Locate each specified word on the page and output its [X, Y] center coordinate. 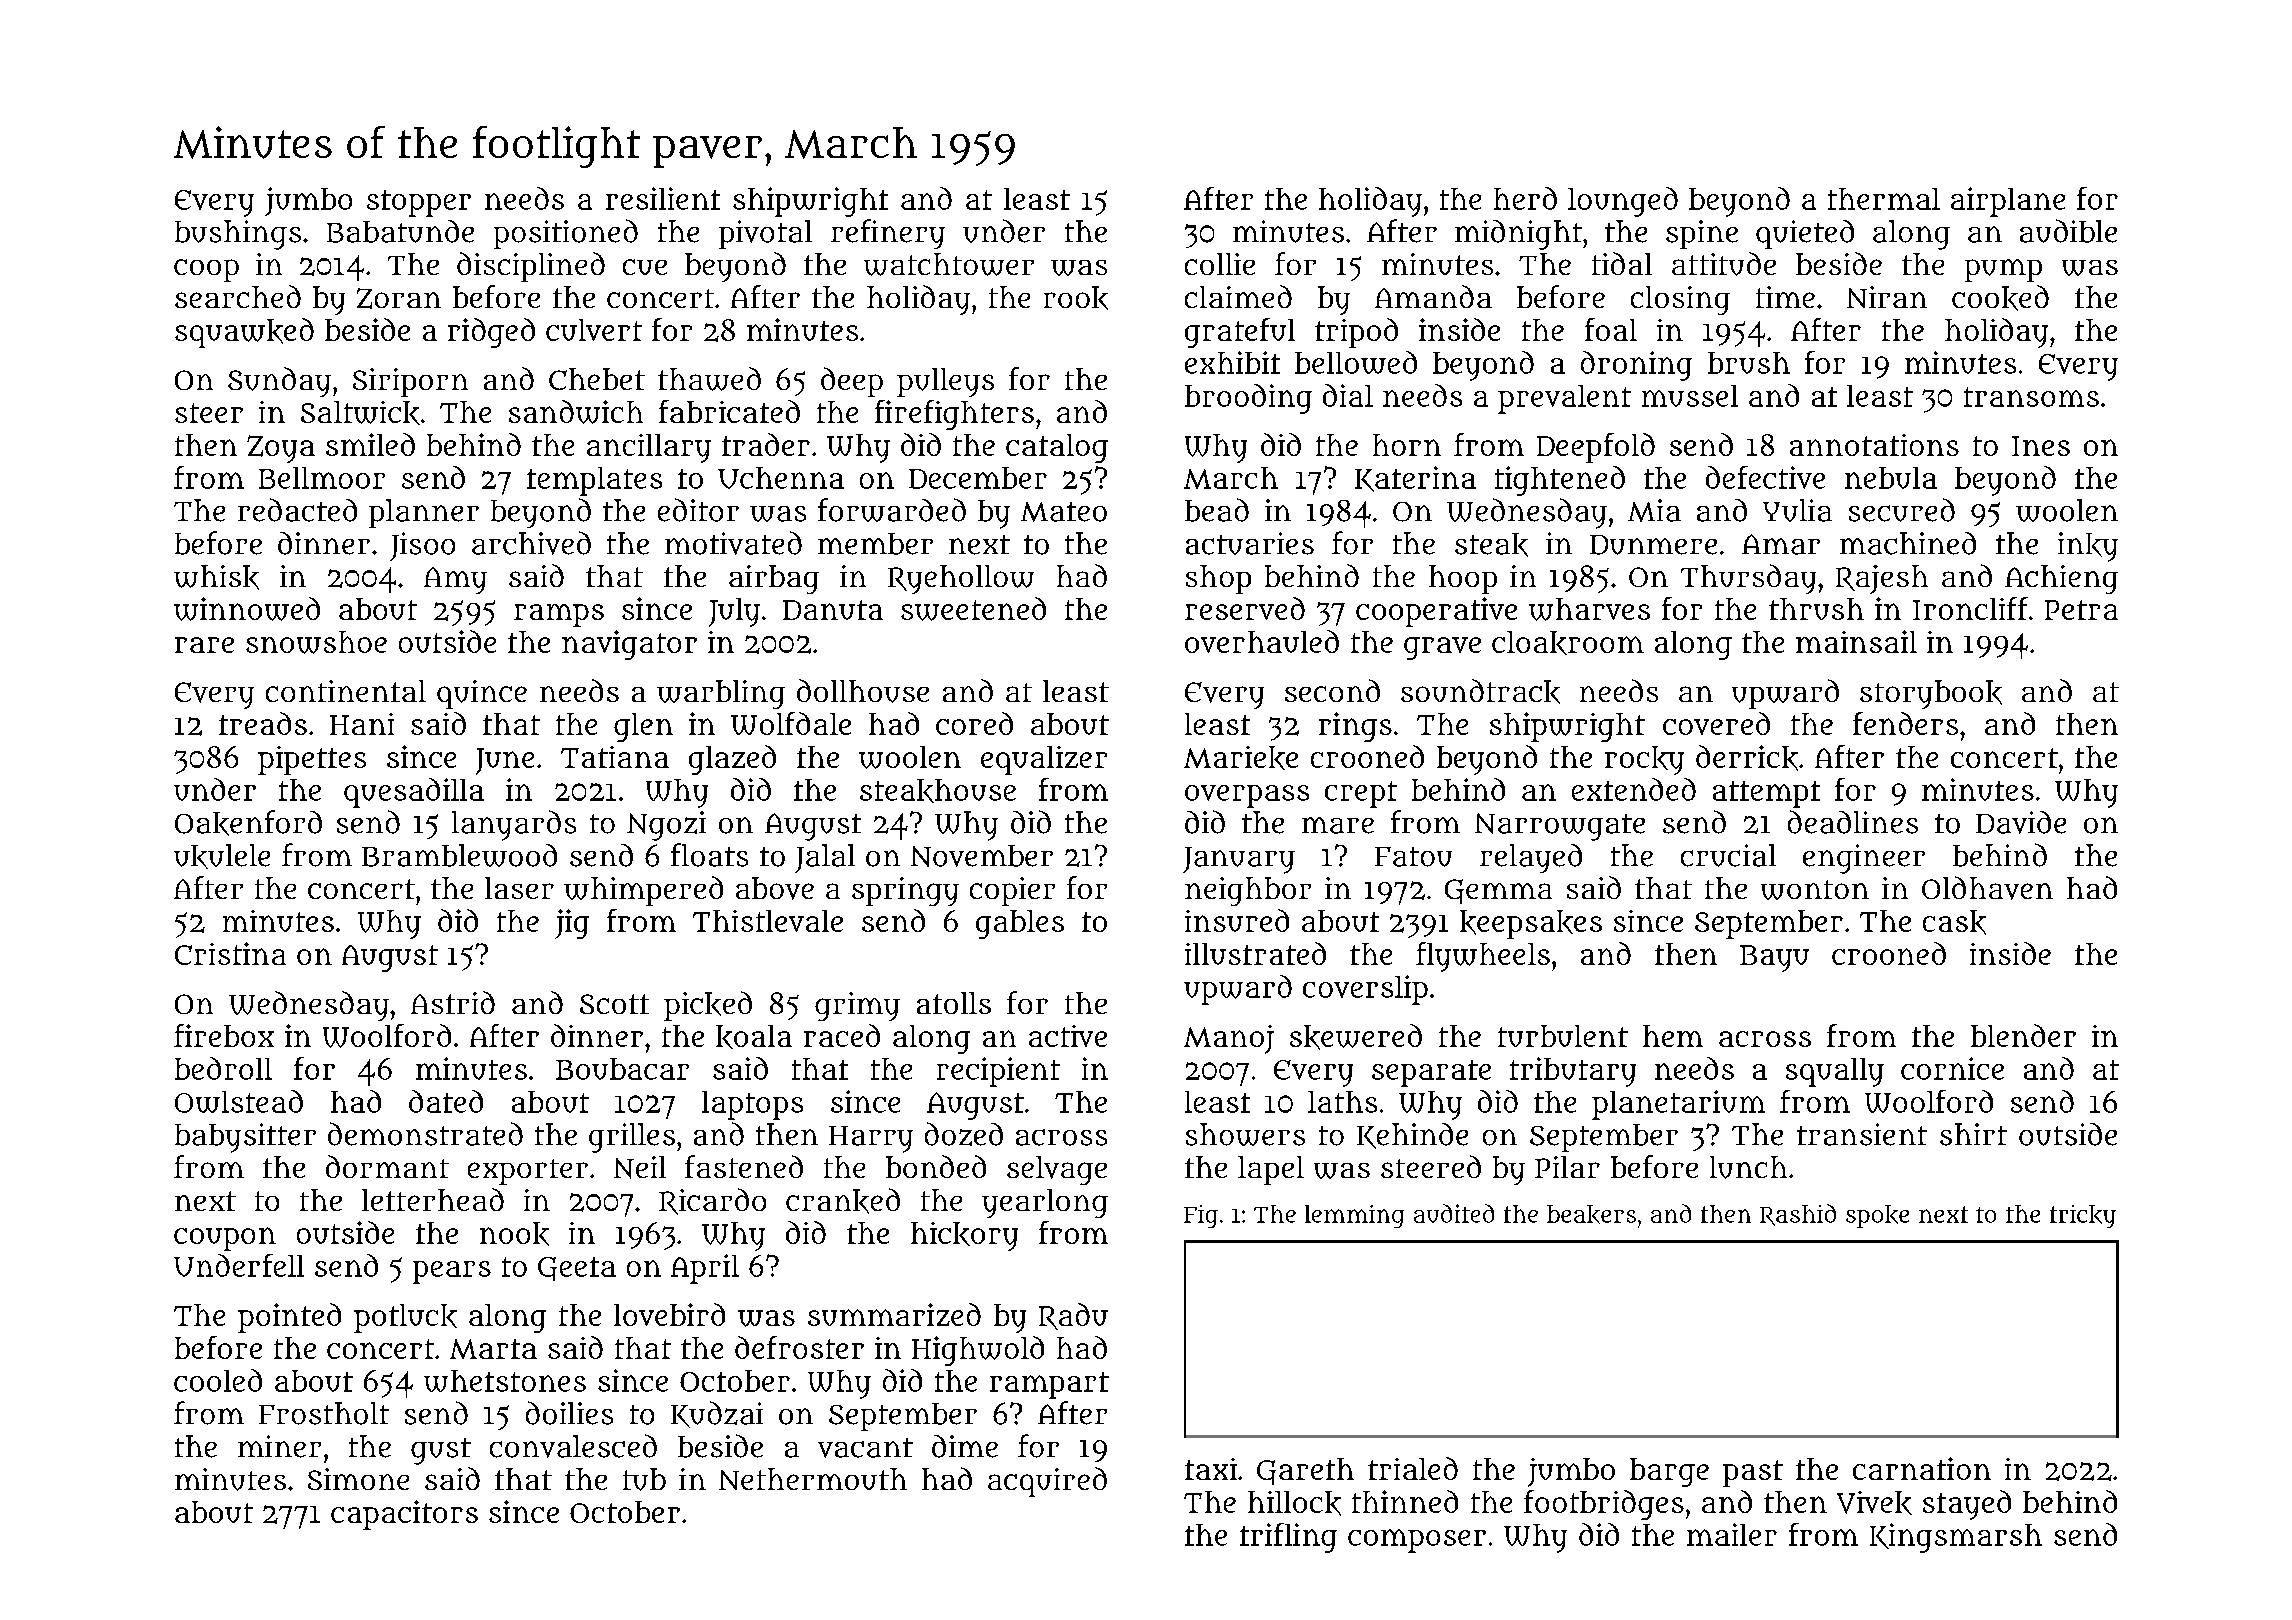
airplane [2008, 202]
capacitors [404, 1515]
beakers [1591, 1214]
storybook [1931, 694]
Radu [1073, 1316]
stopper [419, 203]
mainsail [1856, 641]
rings [1355, 727]
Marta [493, 1349]
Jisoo [422, 546]
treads [263, 723]
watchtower [949, 264]
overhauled [1262, 641]
